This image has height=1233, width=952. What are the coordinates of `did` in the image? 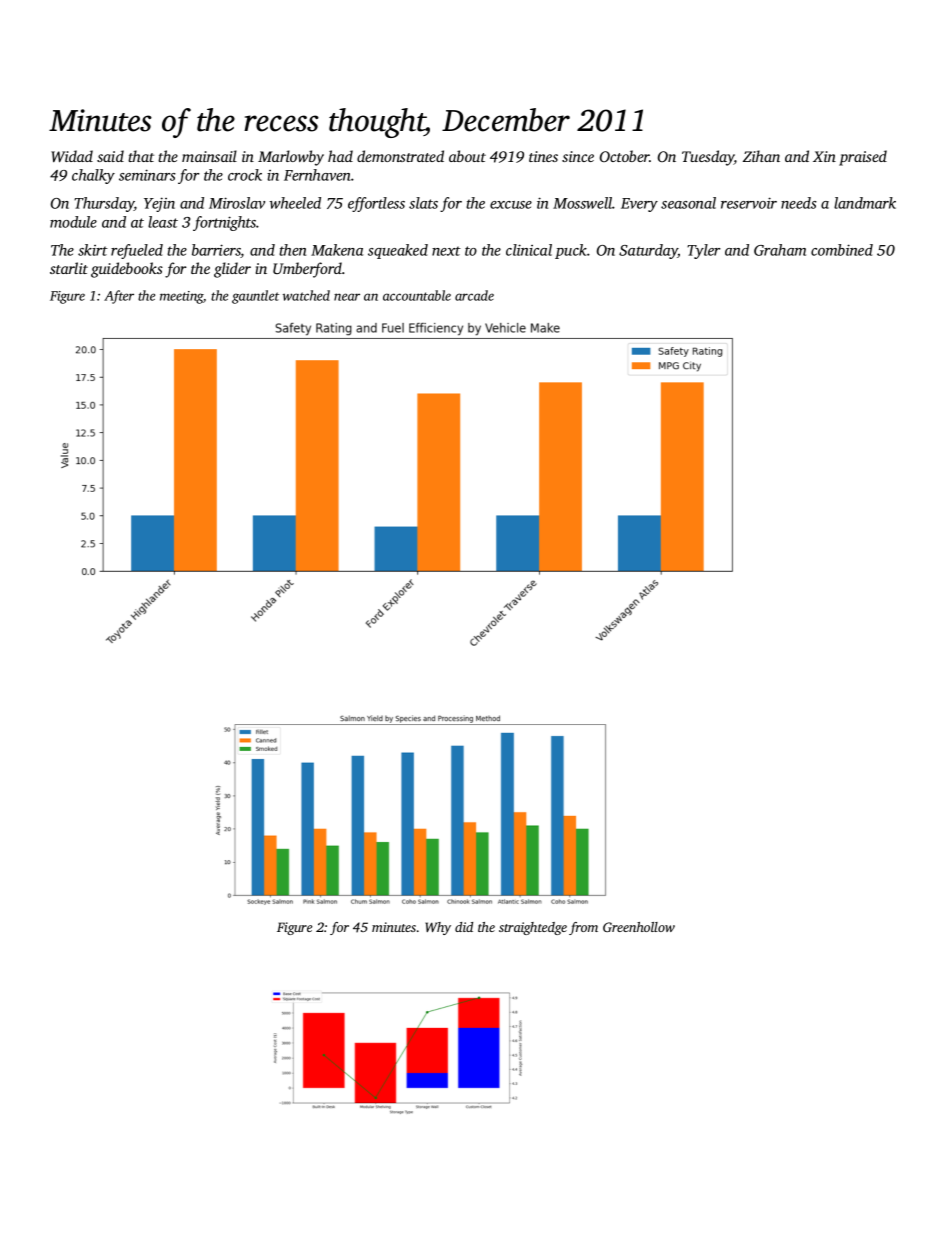 It's located at (464, 927).
